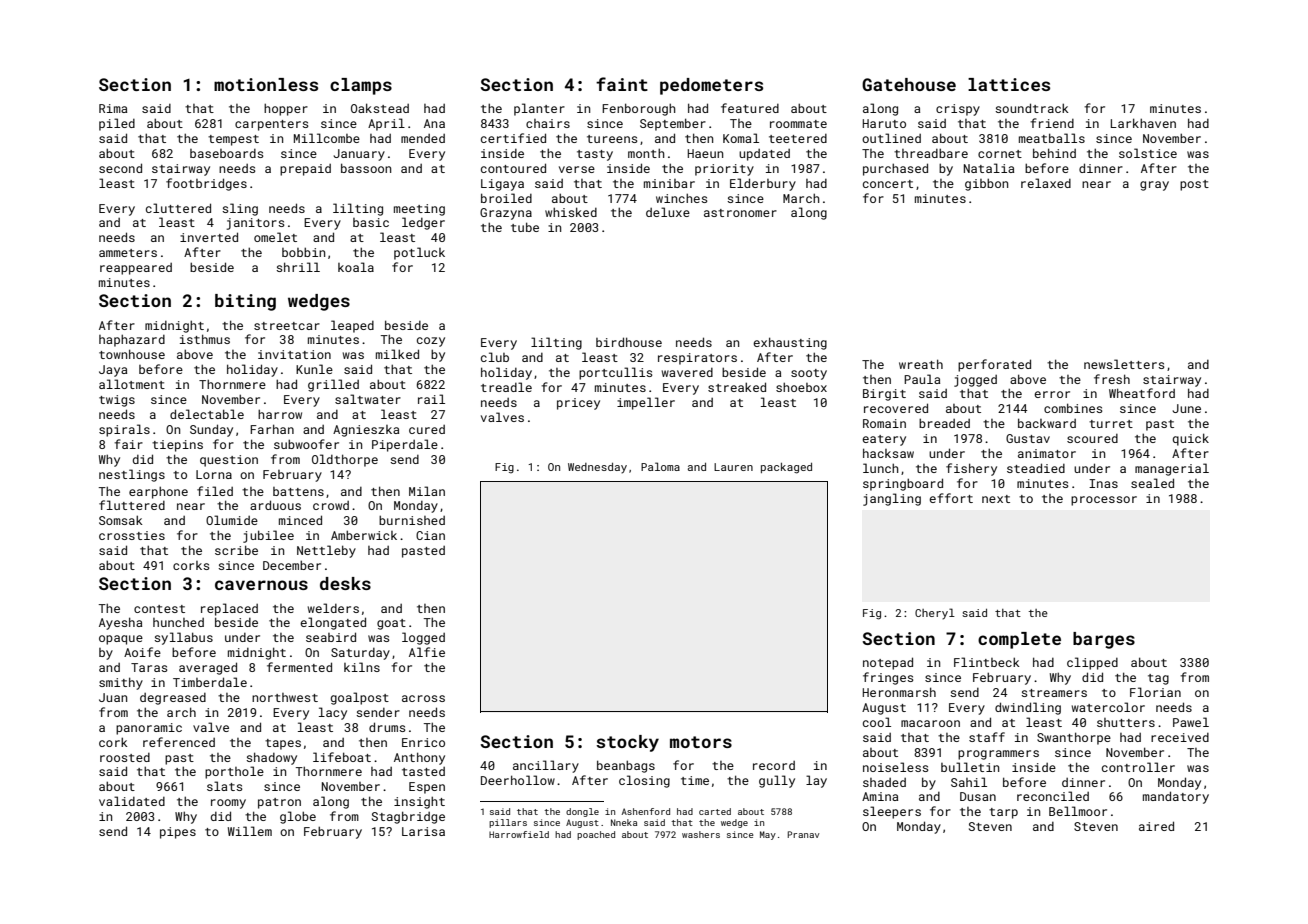 The image size is (1308, 924). I want to click on seabird, so click(331, 637).
